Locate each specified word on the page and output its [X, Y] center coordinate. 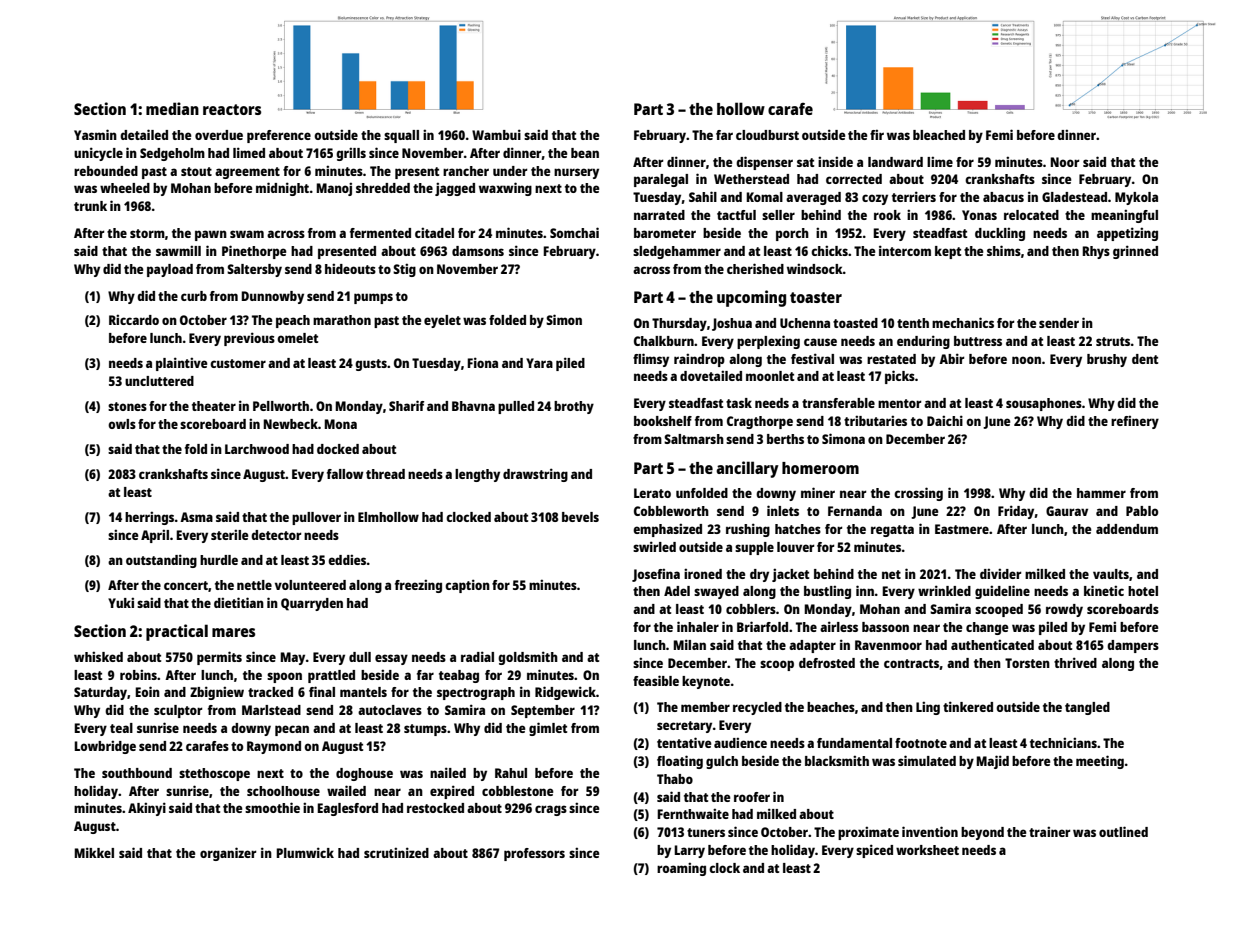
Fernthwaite [693, 813]
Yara [539, 363]
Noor [1065, 162]
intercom [905, 250]
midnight [282, 189]
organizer [228, 854]
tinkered [968, 706]
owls [122, 424]
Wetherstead [751, 179]
